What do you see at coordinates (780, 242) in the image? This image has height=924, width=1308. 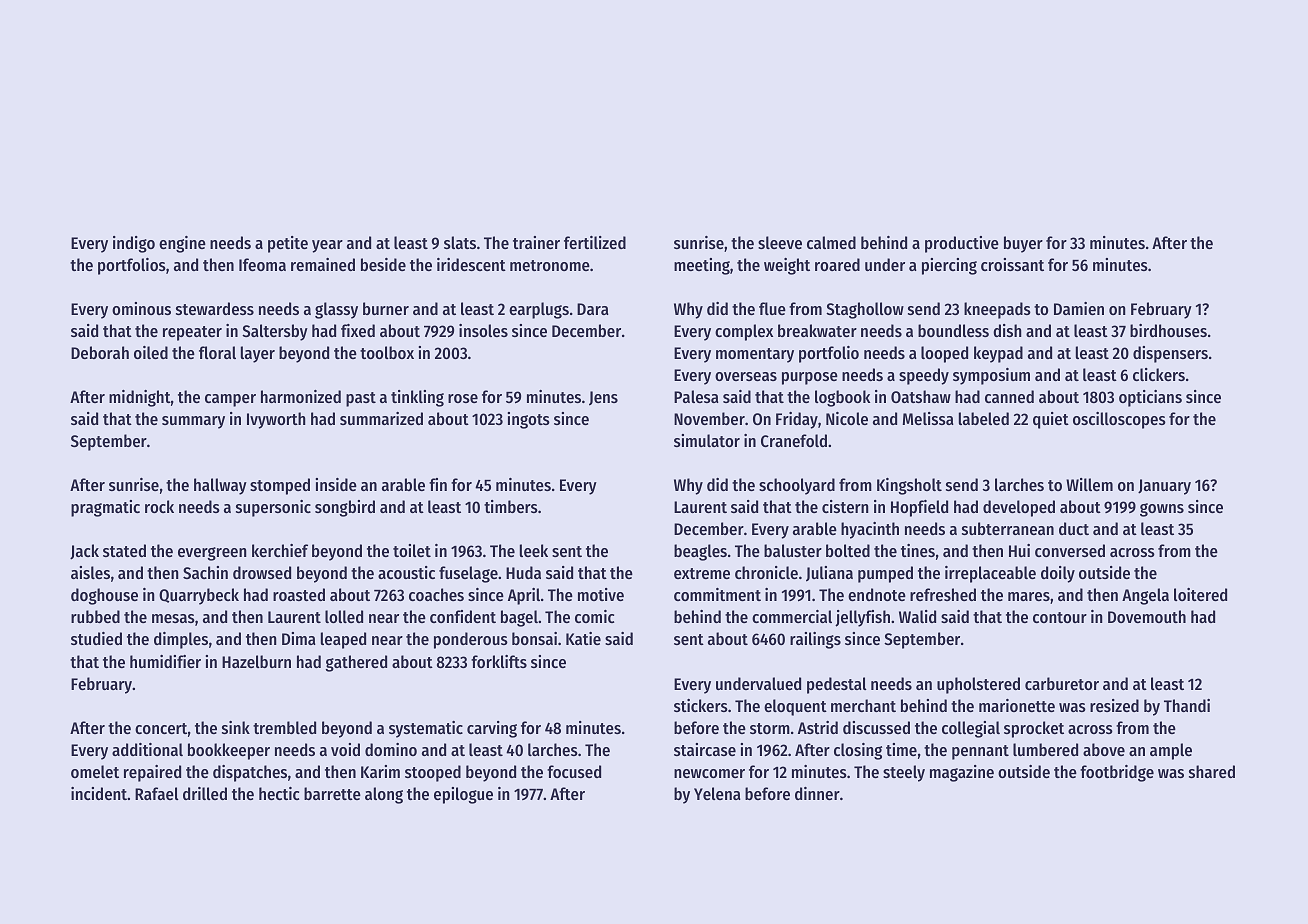 I see `sleeve` at bounding box center [780, 242].
